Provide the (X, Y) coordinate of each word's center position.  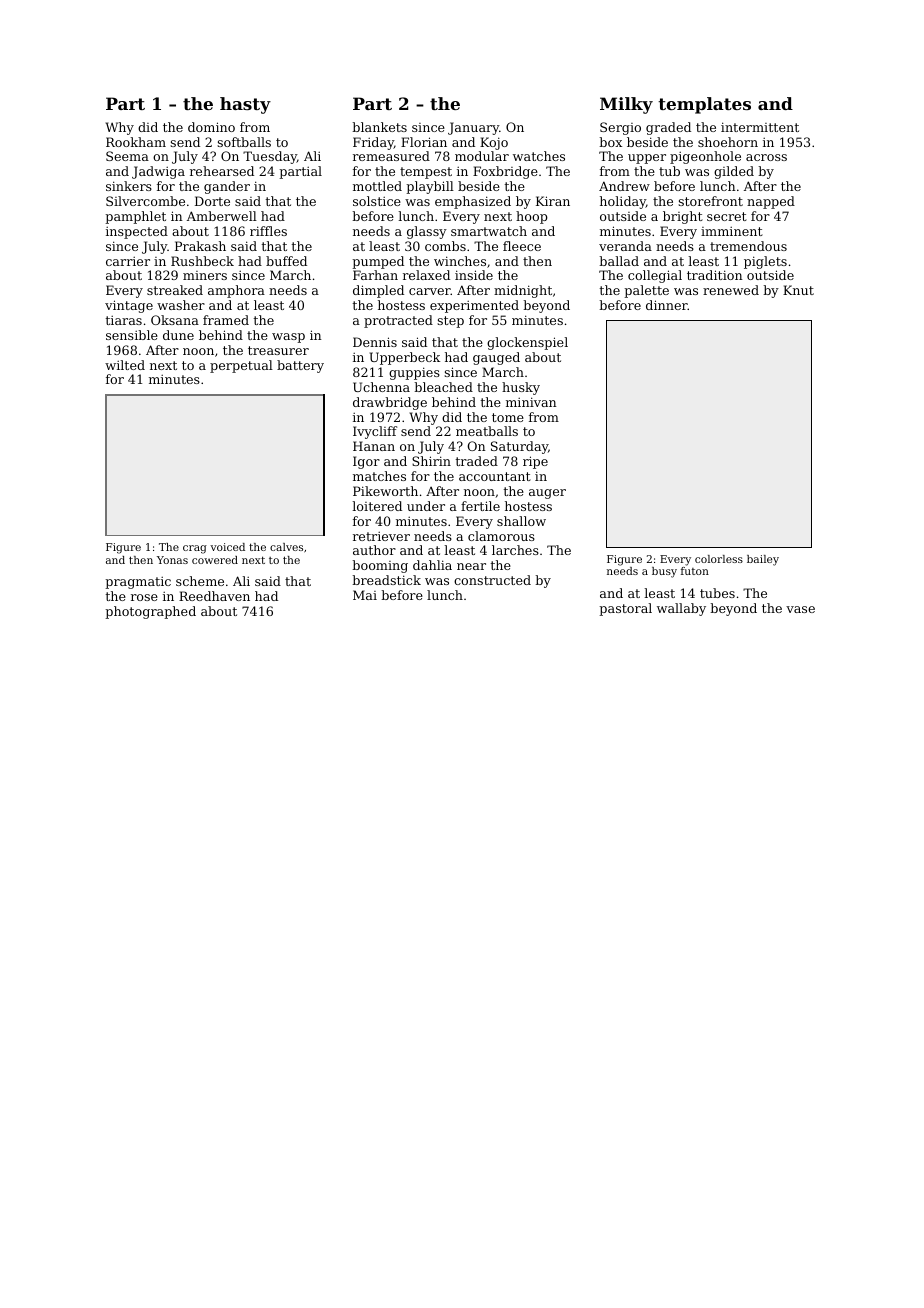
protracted (398, 321)
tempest (426, 173)
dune (178, 335)
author (374, 550)
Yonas (172, 560)
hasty (245, 105)
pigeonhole (705, 157)
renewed (731, 290)
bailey (763, 560)
